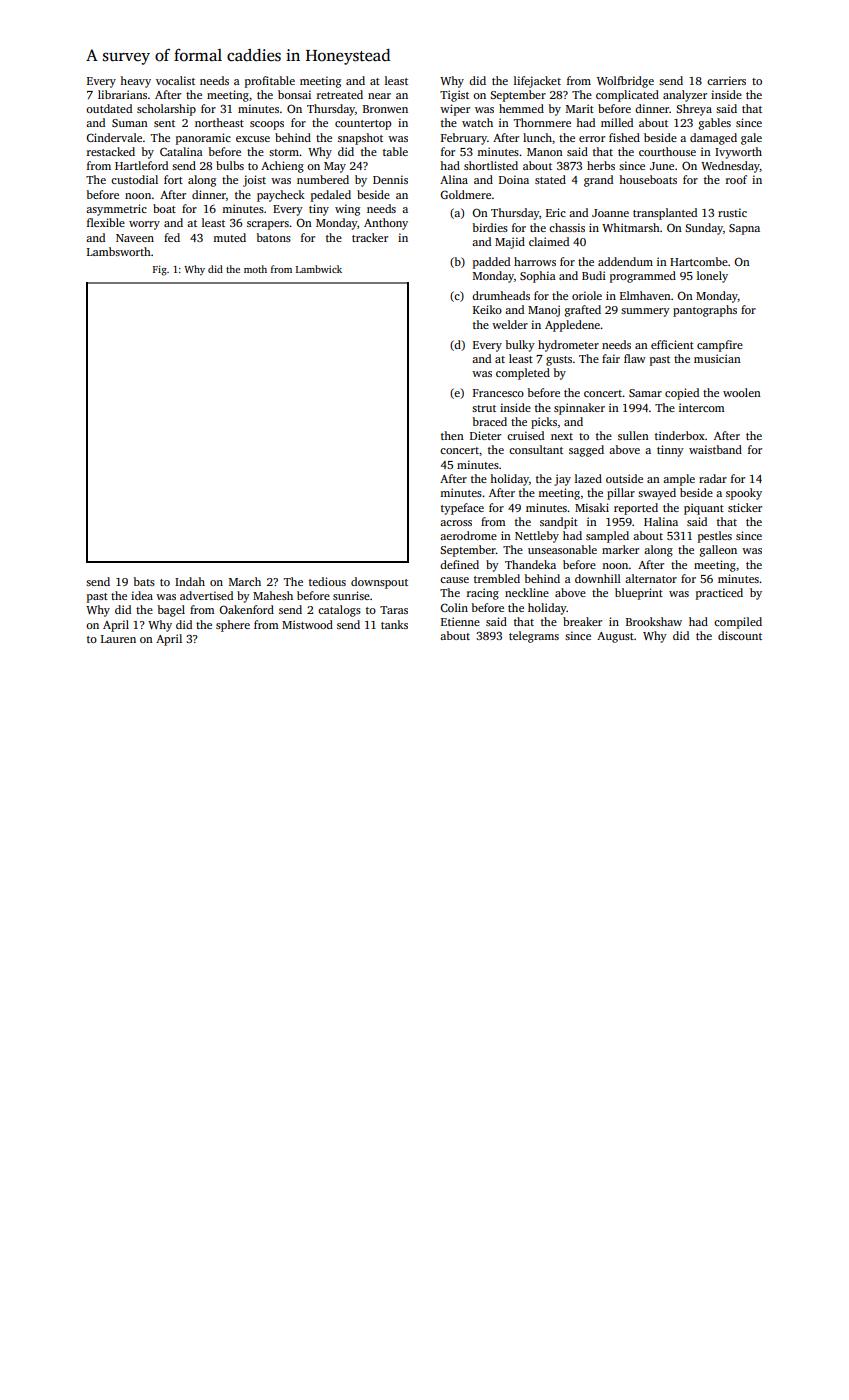  What do you see at coordinates (233, 626) in the image?
I see `sphere` at bounding box center [233, 626].
